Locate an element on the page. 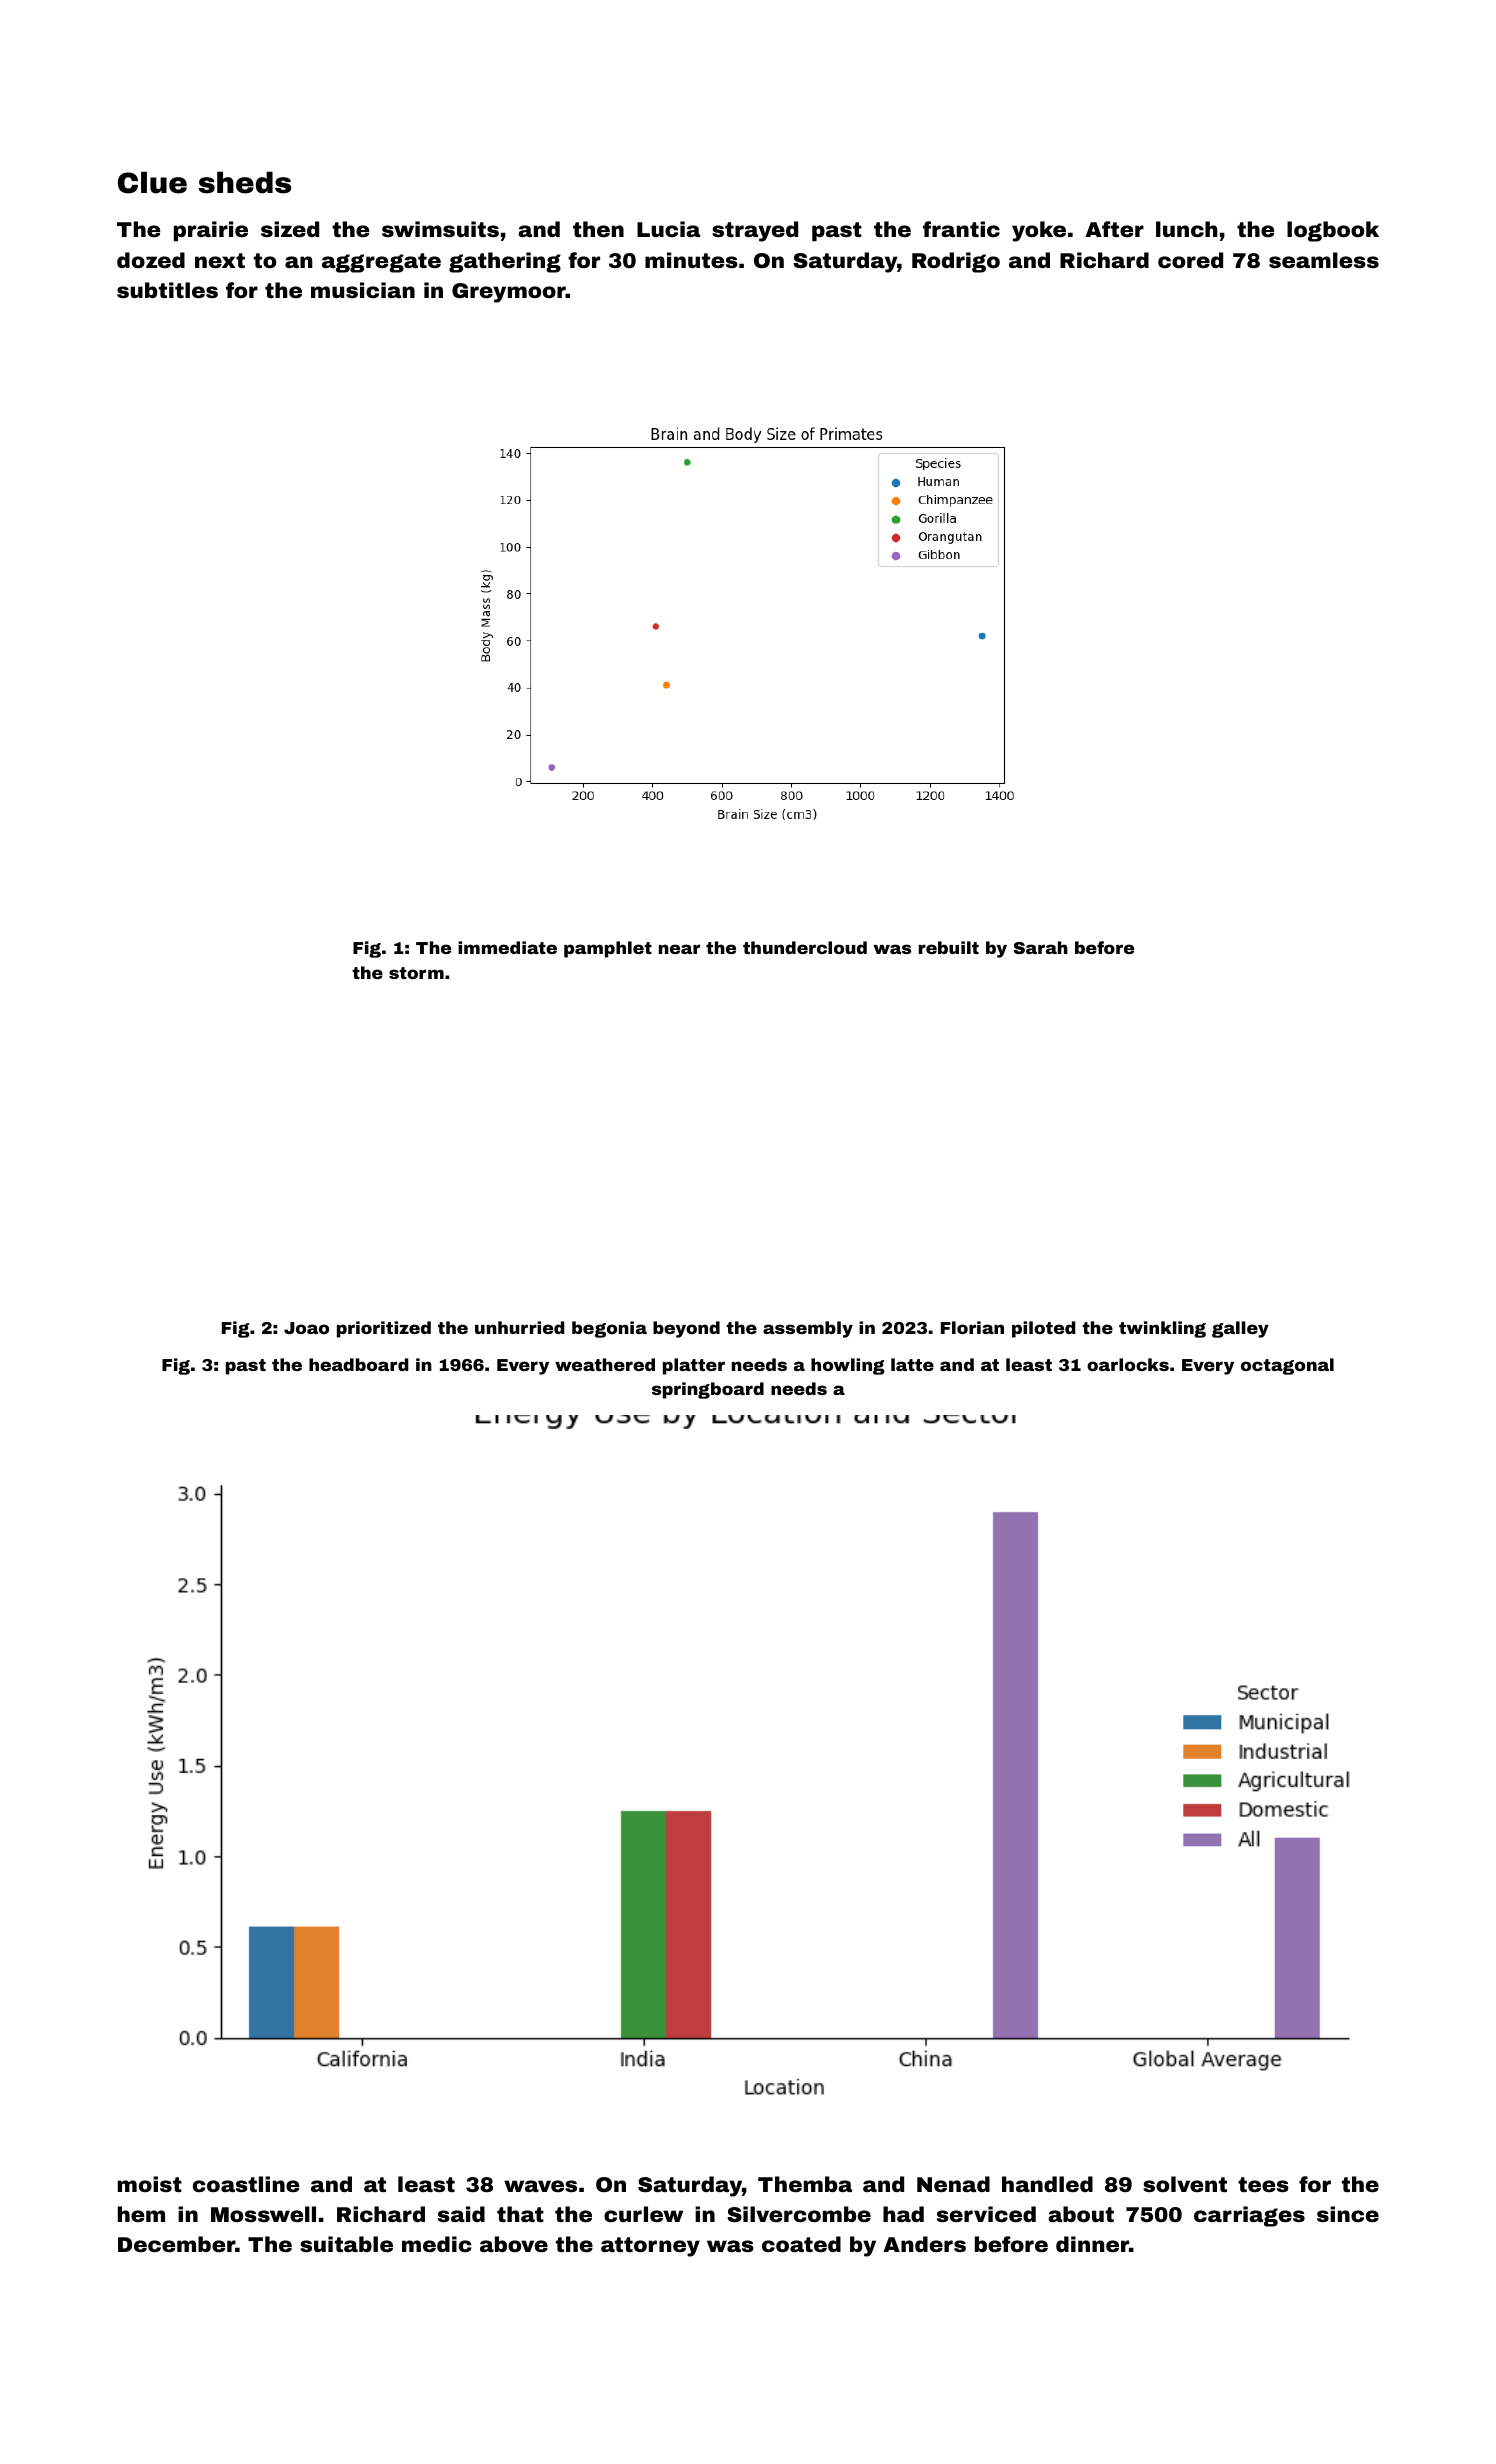 This document has width=1496, height=2464. minutes is located at coordinates (691, 260).
